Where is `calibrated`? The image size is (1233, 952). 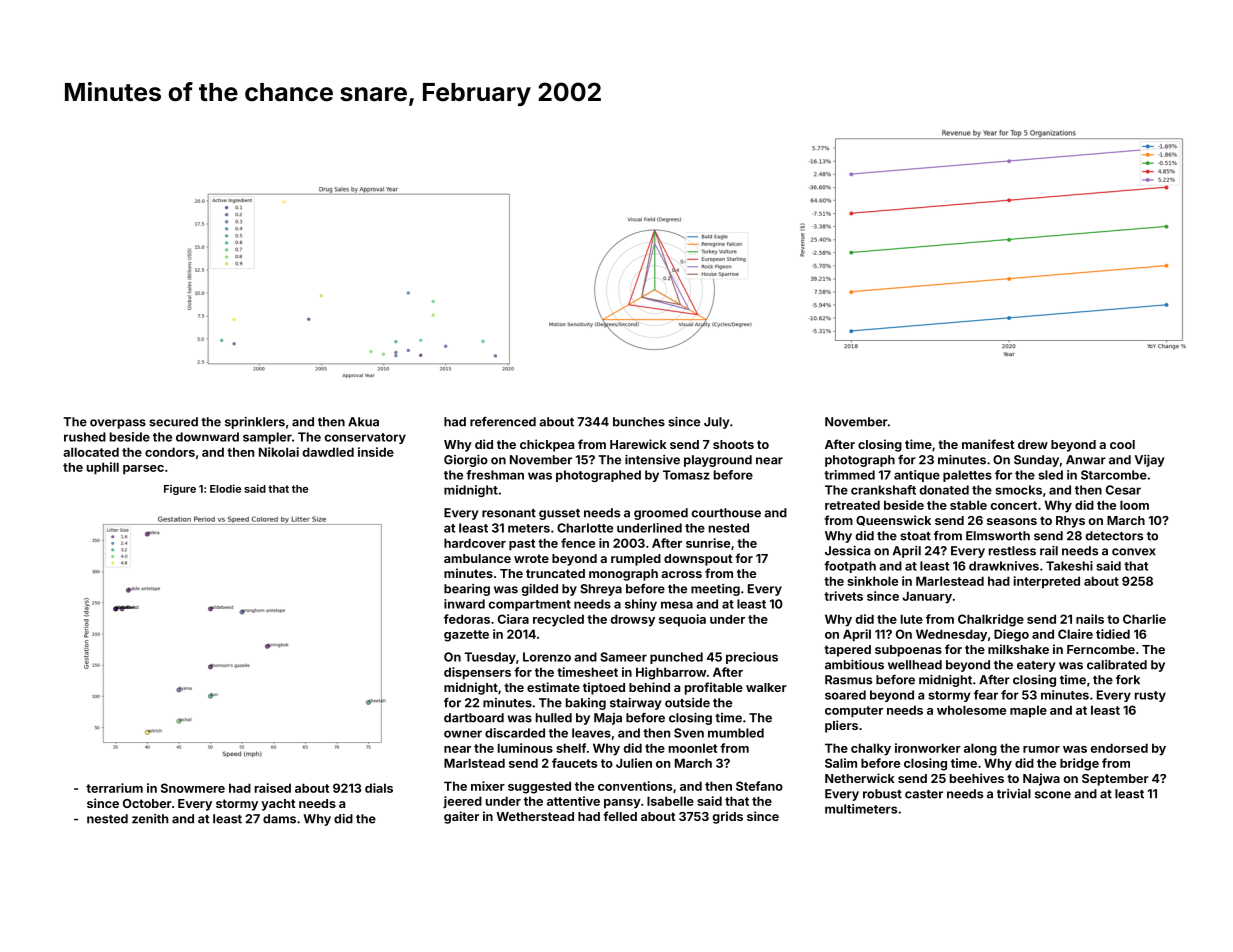 calibrated is located at coordinates (1117, 665).
